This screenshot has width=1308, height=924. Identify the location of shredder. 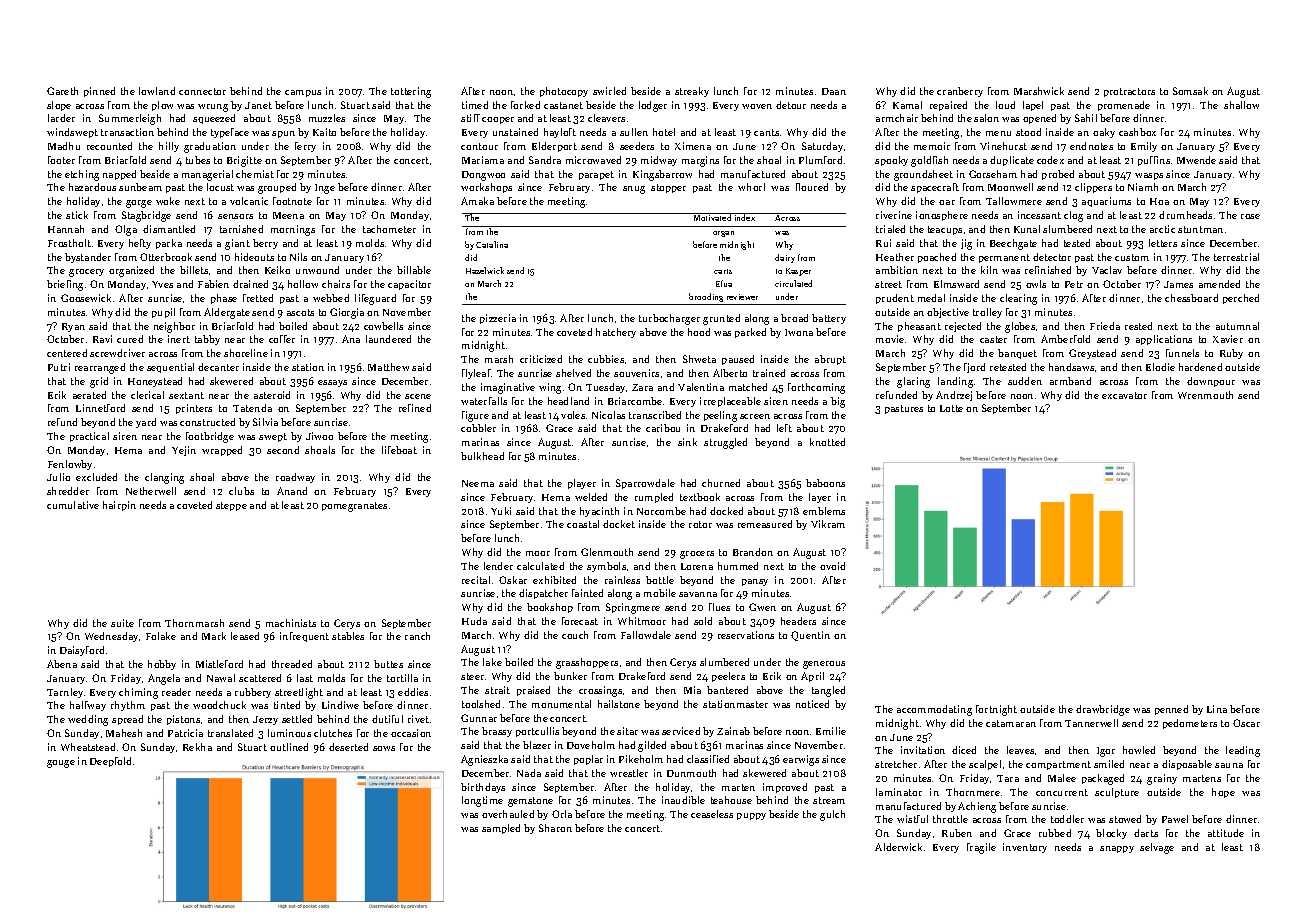
(68, 491).
